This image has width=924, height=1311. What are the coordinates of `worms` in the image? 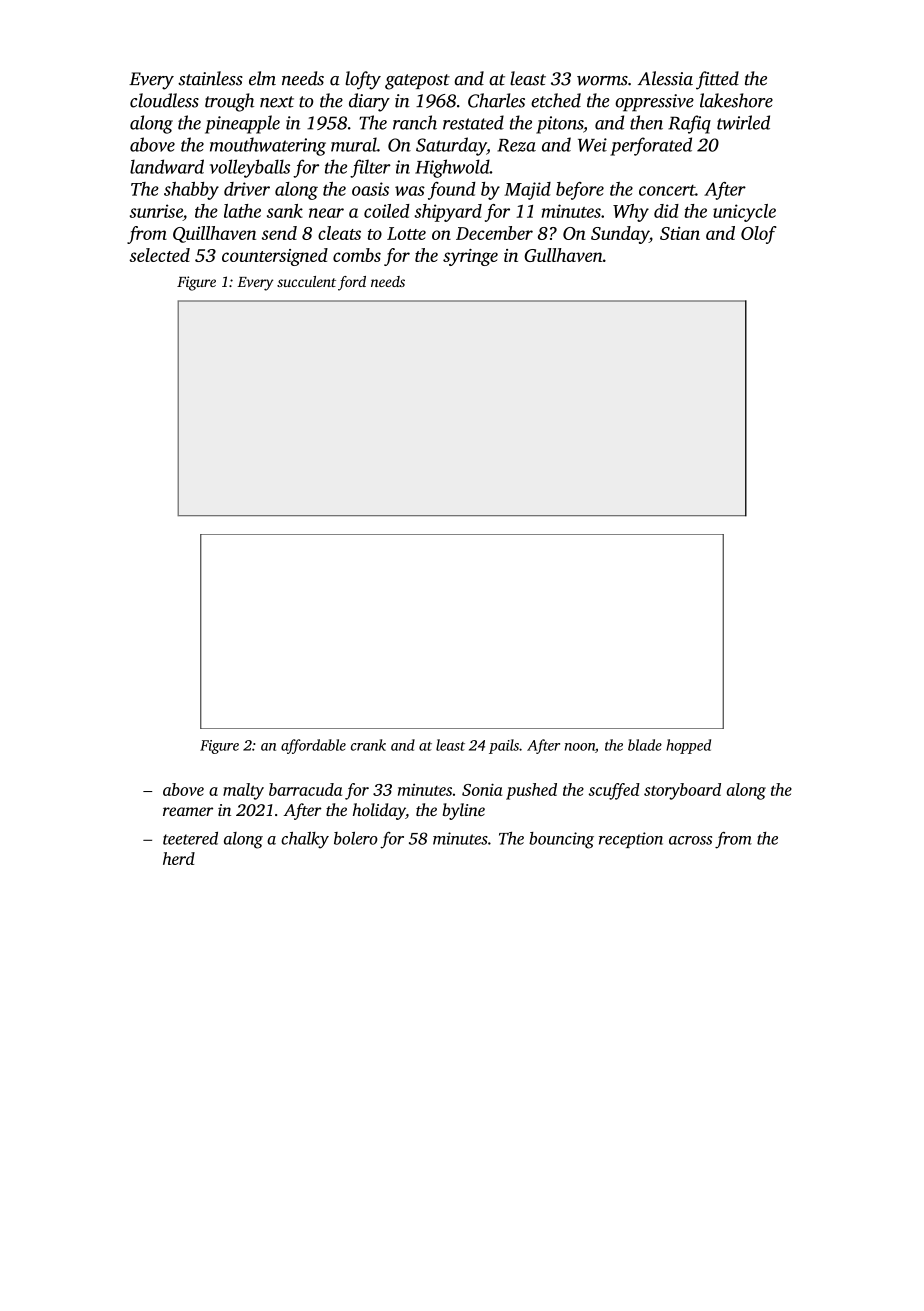 It's located at (602, 81).
